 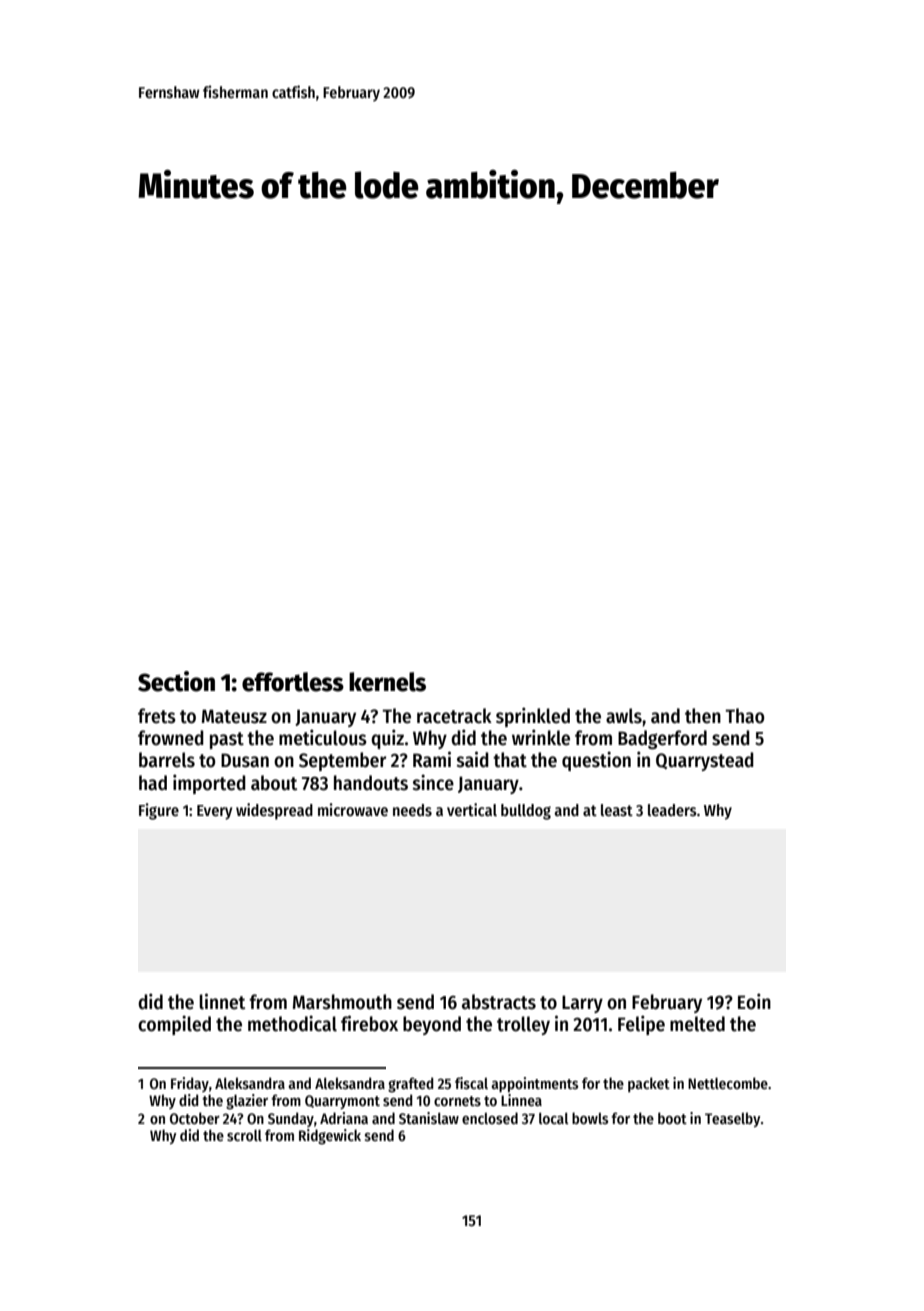 What do you see at coordinates (728, 1083) in the screenshot?
I see `Nettlecombe` at bounding box center [728, 1083].
